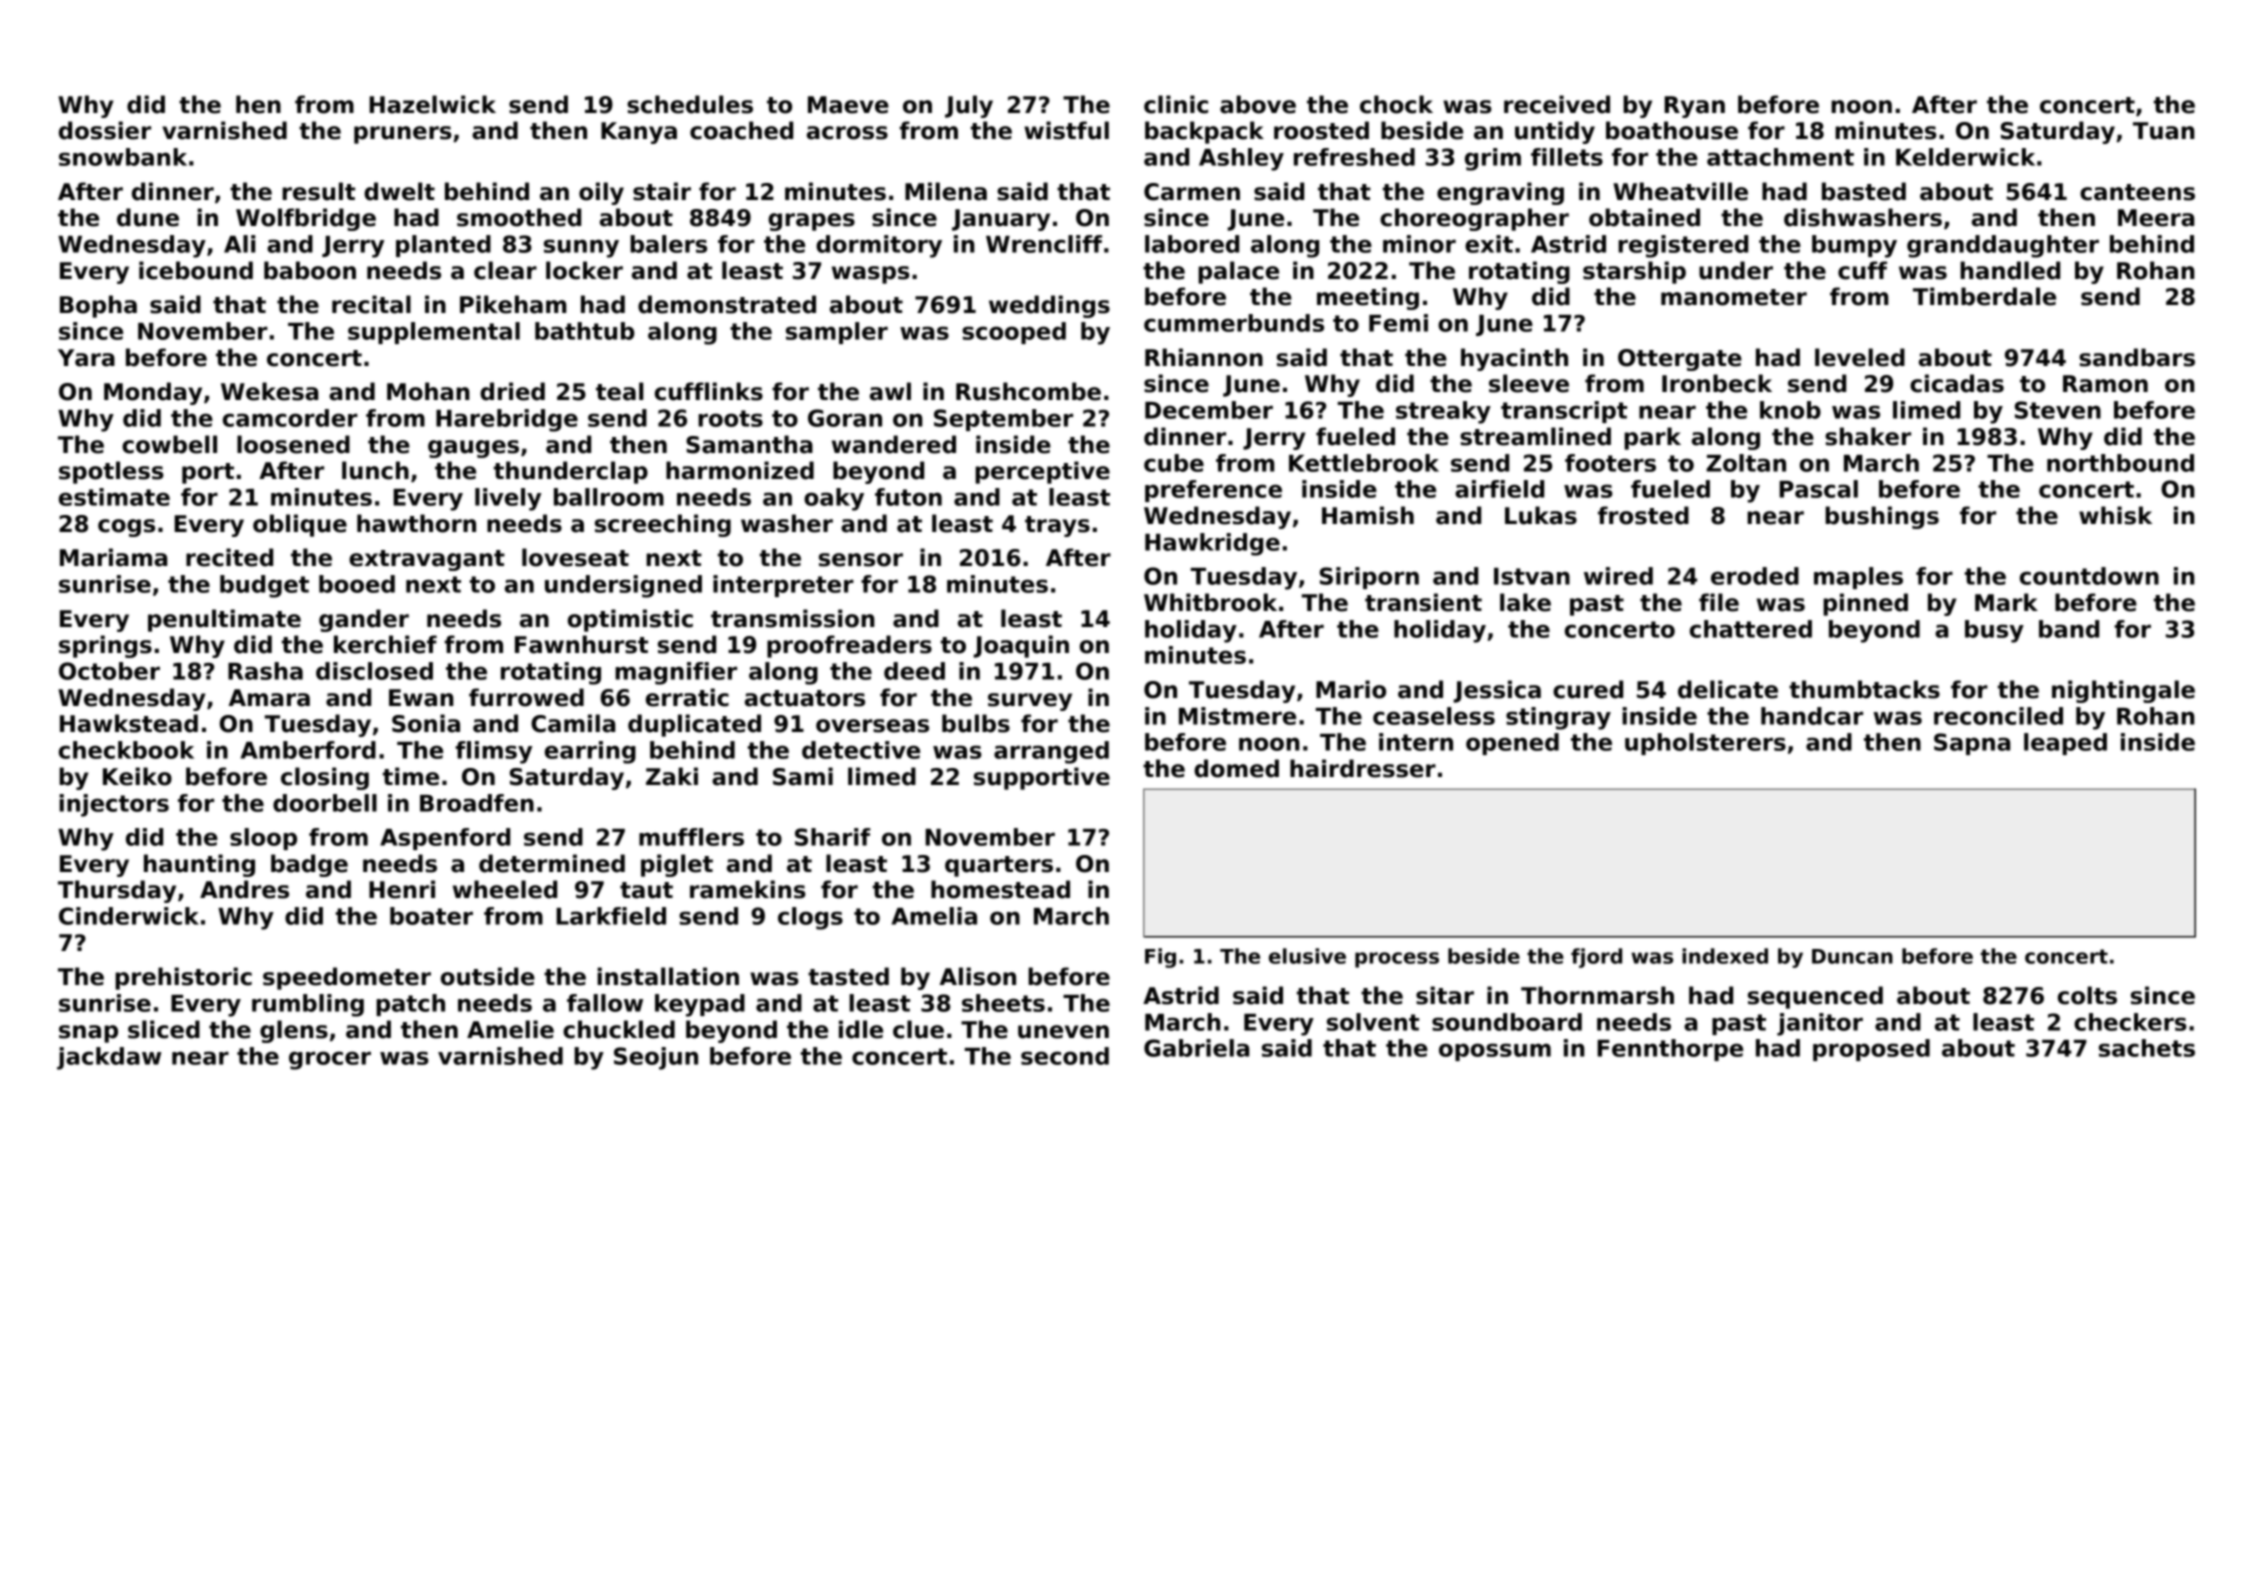 Image resolution: width=2254 pixels, height=1594 pixels. I want to click on chattered, so click(1751, 629).
